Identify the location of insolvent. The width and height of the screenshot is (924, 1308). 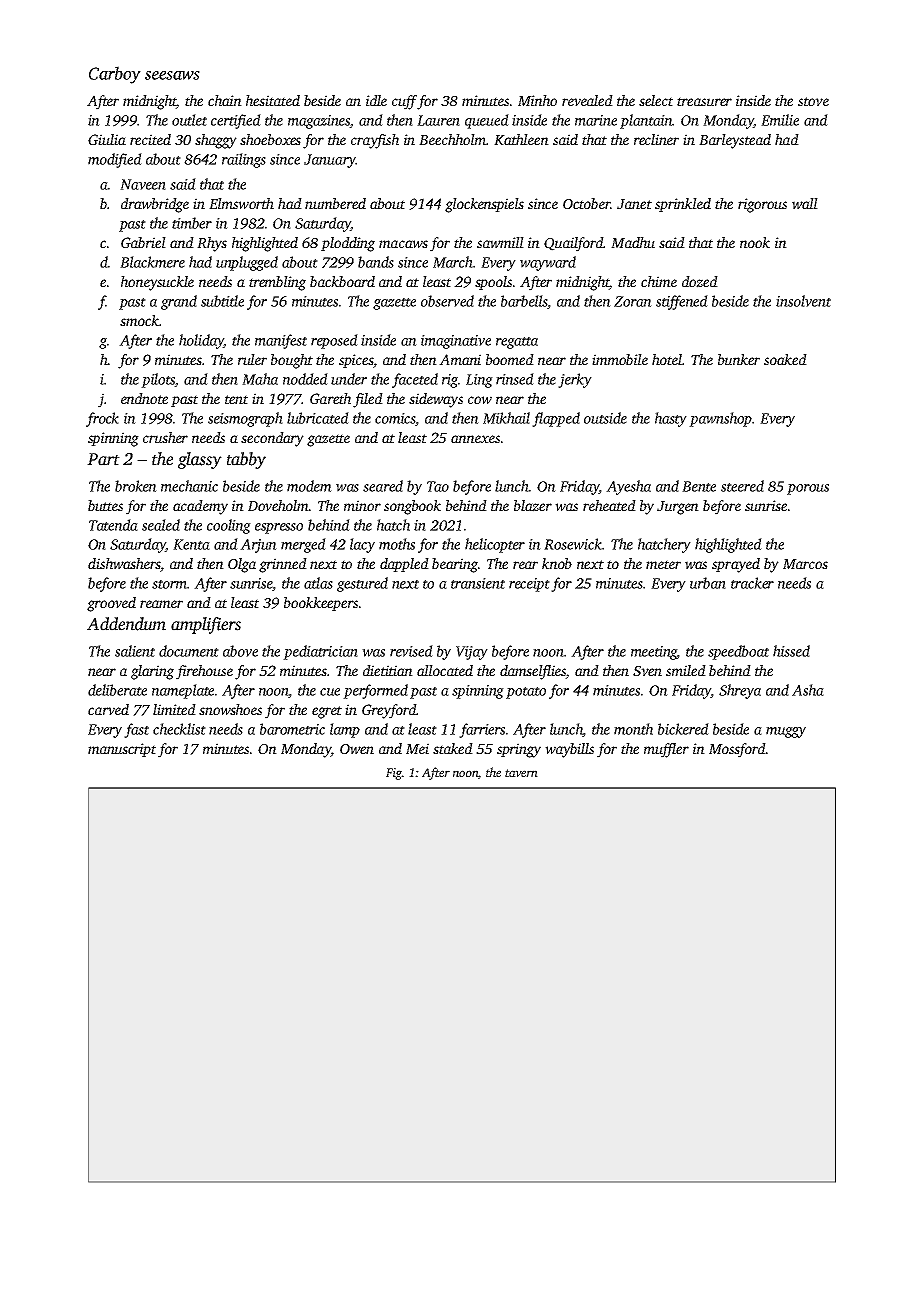
(803, 301).
